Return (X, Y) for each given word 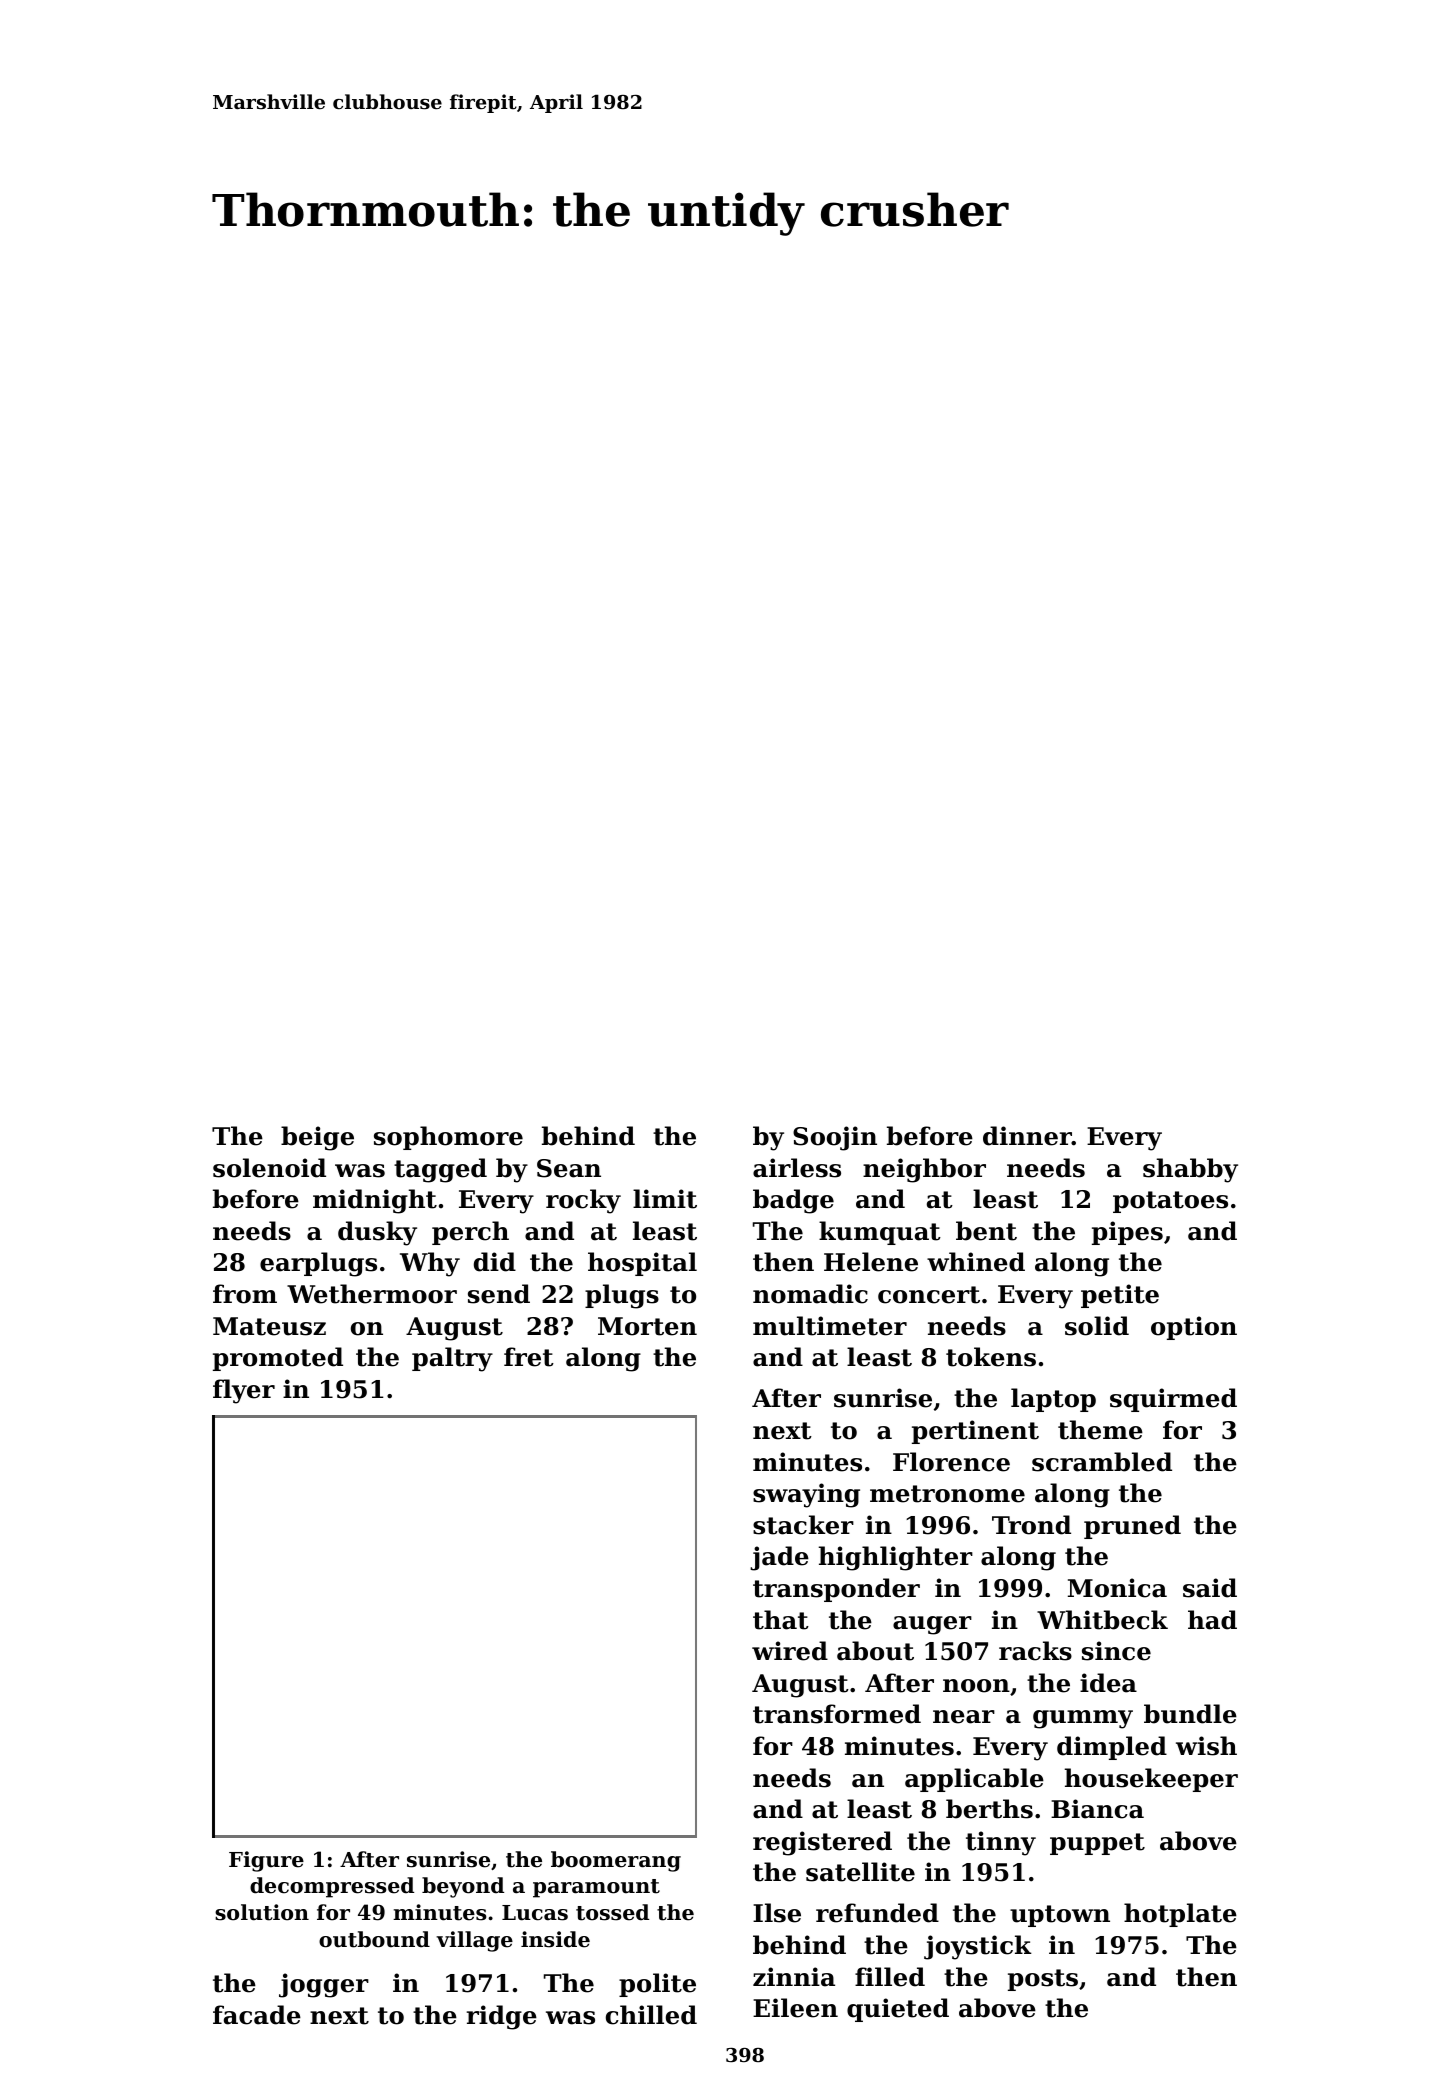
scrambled (1102, 1462)
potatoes (1170, 1202)
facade (257, 2015)
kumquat (880, 1233)
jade (779, 1558)
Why (430, 1264)
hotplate (1180, 1915)
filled (890, 1977)
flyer (244, 1391)
